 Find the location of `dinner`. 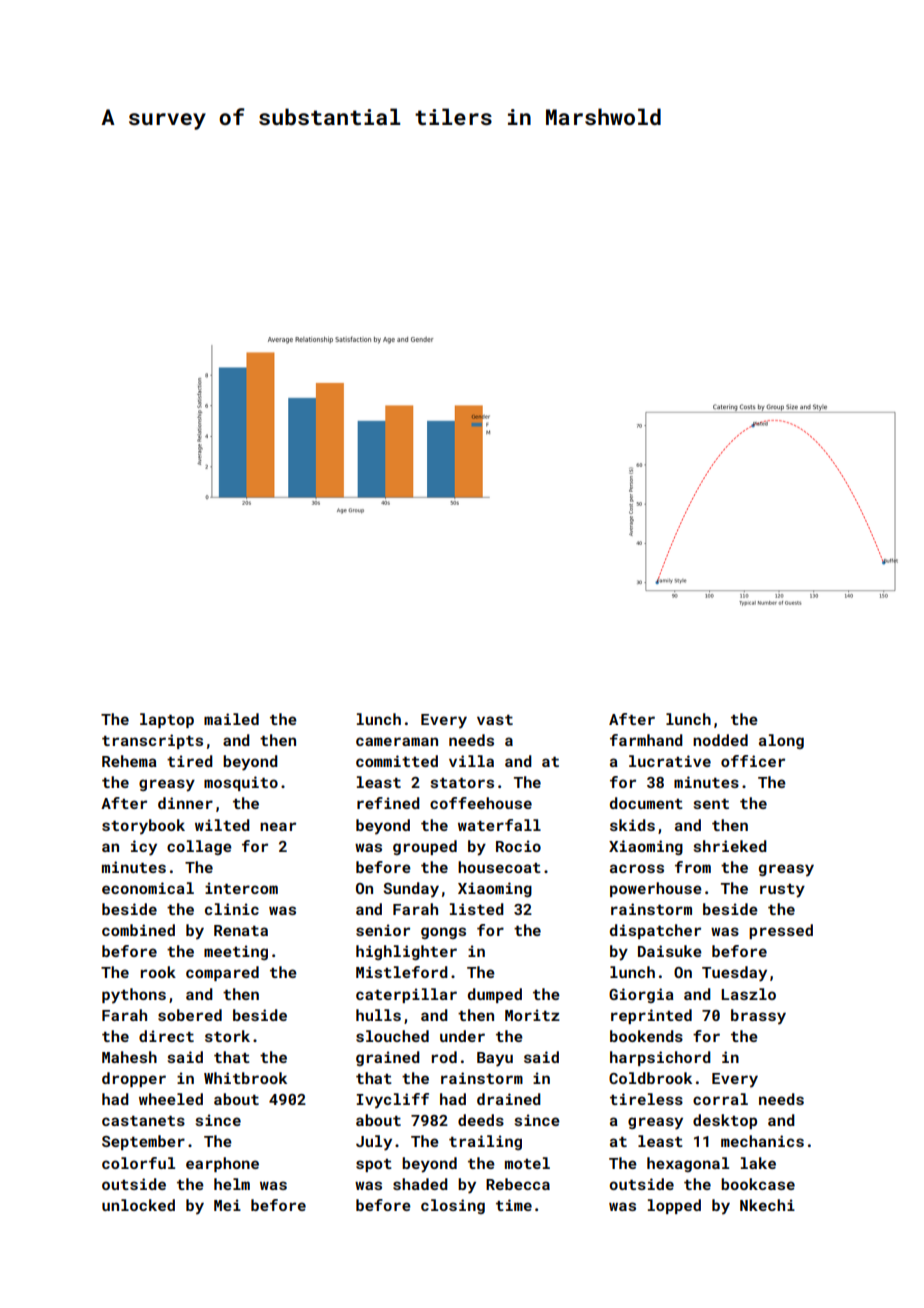

dinner is located at coordinates (185, 803).
